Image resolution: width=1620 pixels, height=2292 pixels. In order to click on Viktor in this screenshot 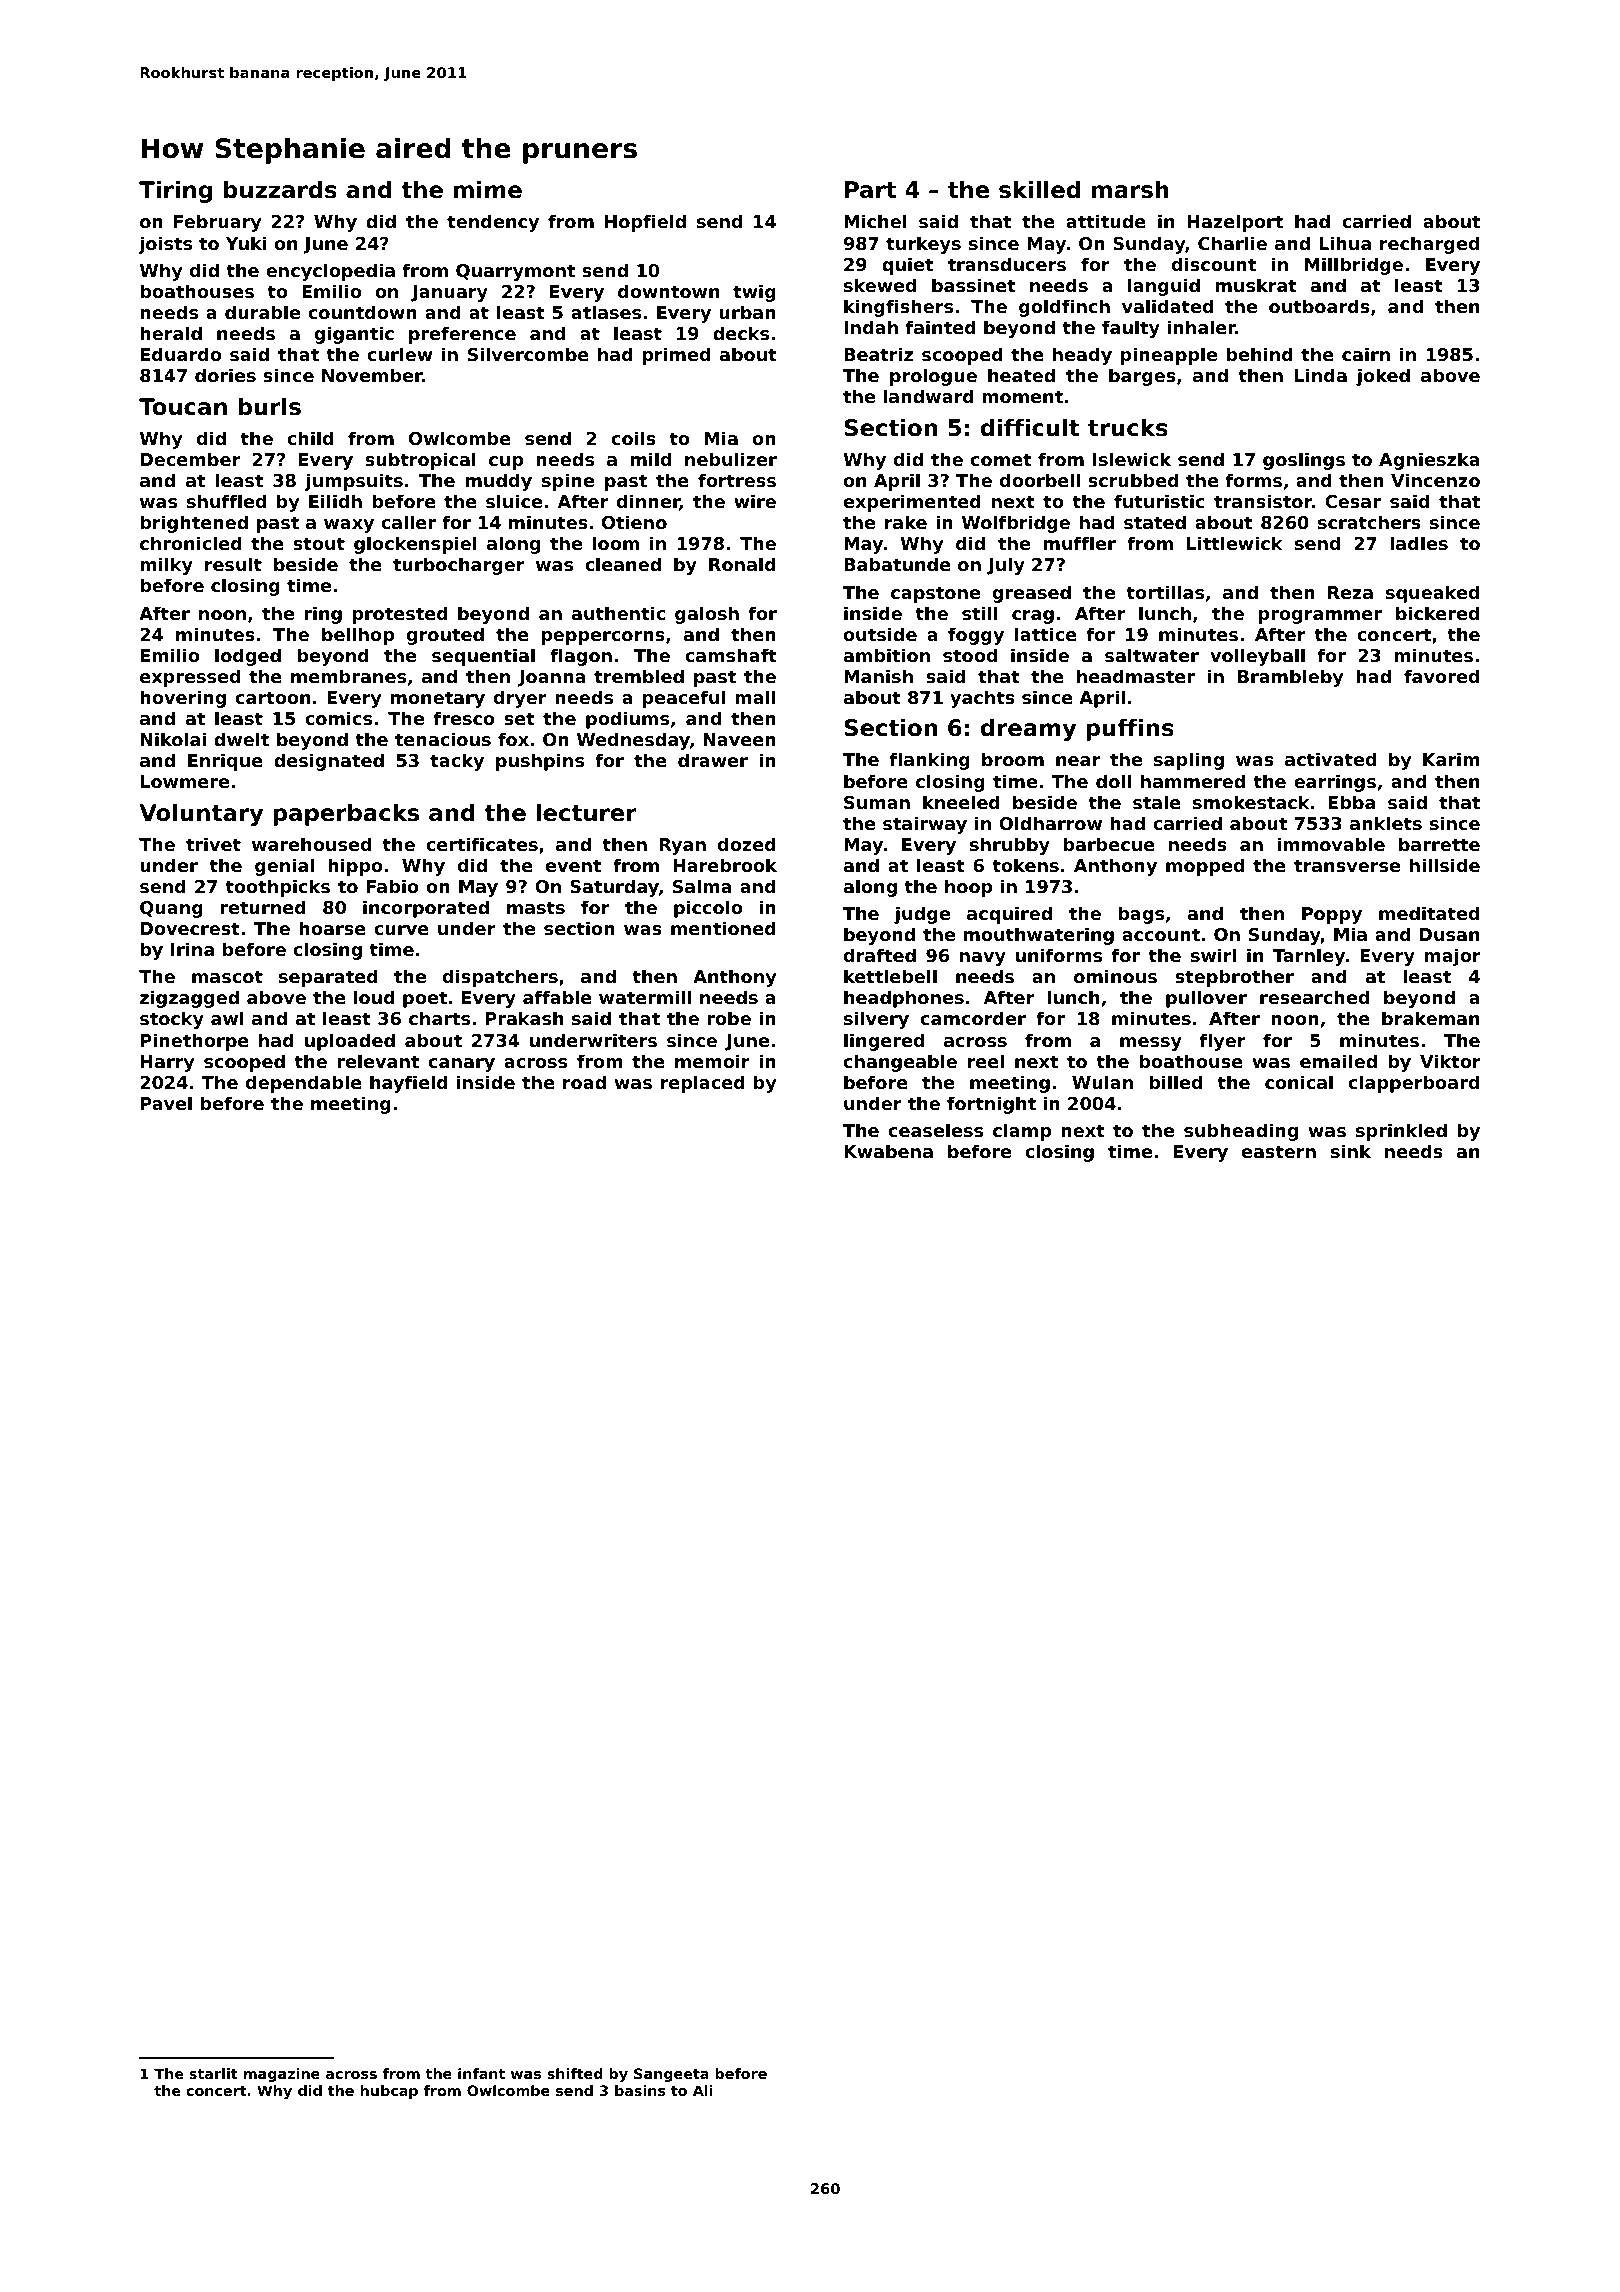, I will do `click(1450, 1061)`.
